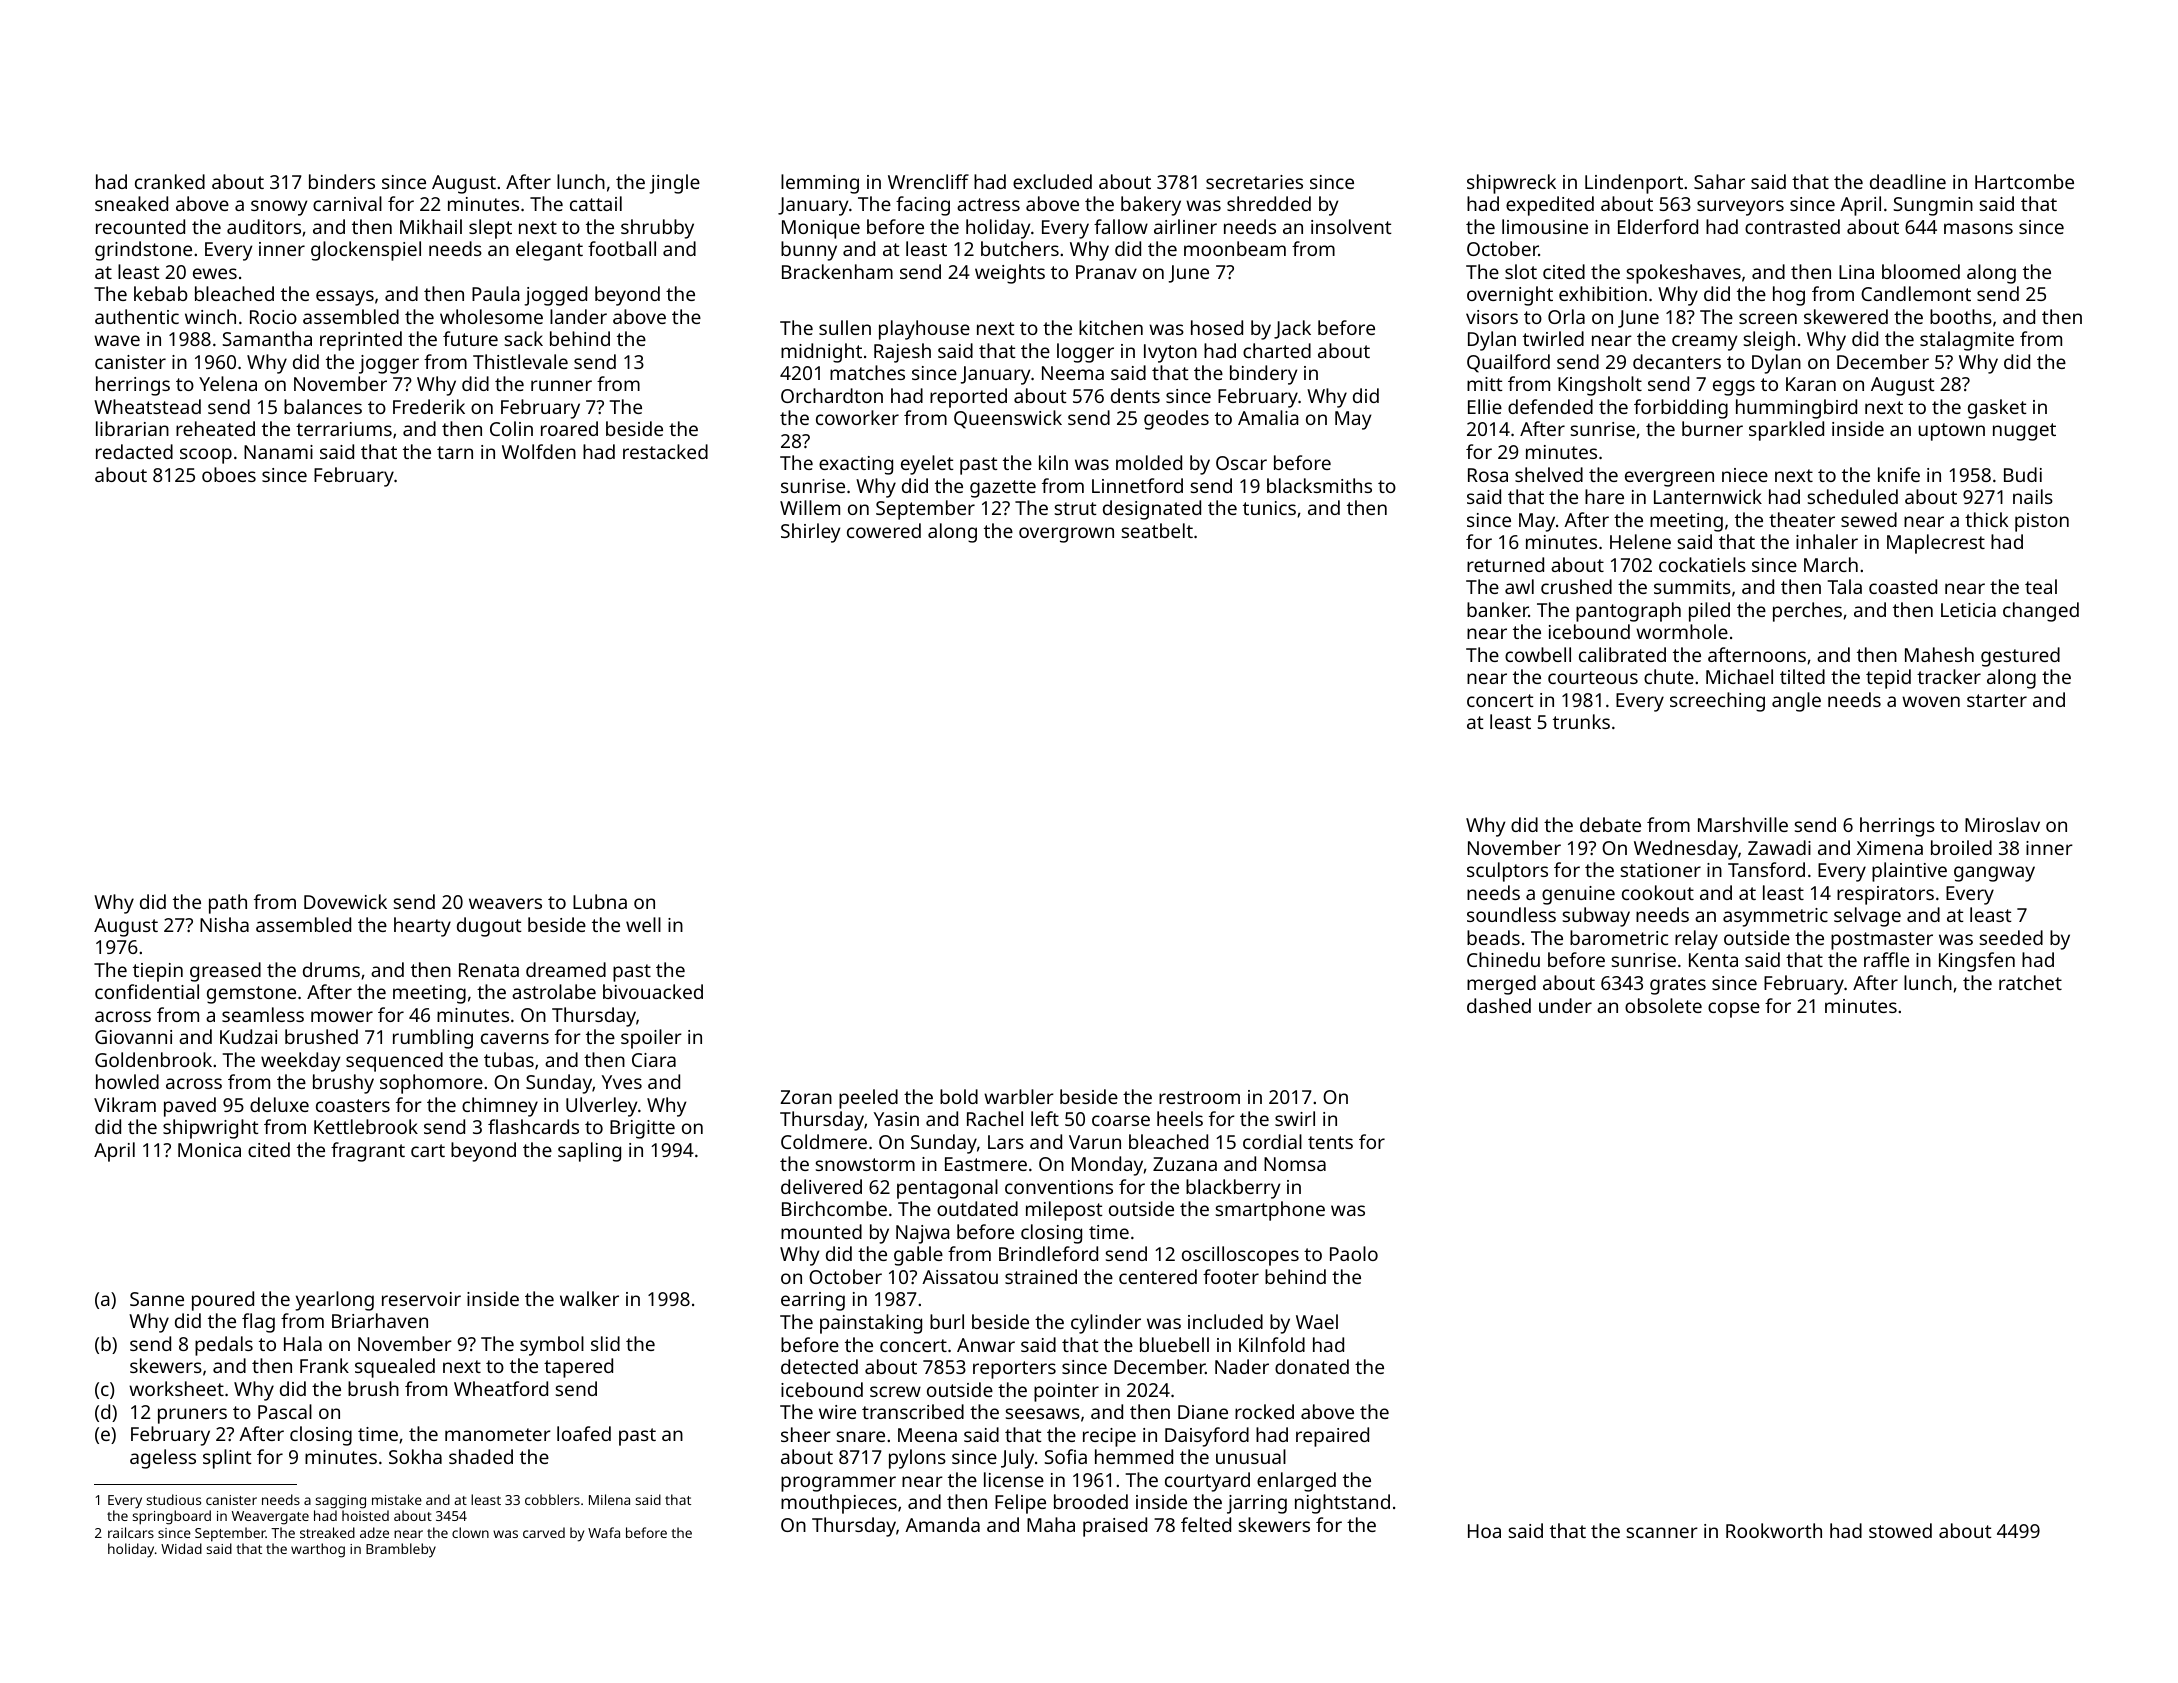  What do you see at coordinates (1199, 1097) in the image?
I see `restroom` at bounding box center [1199, 1097].
